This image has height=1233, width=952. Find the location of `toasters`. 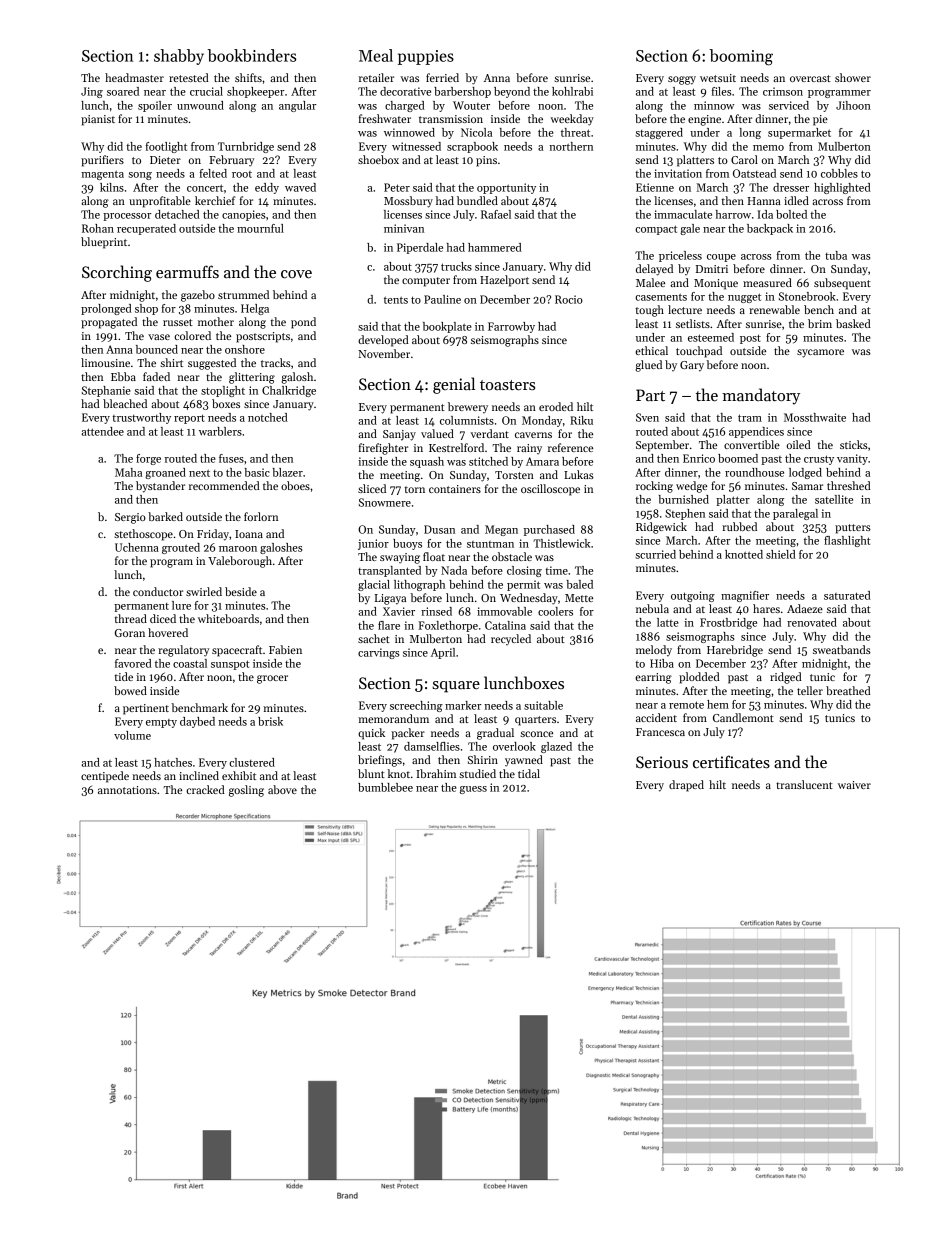

toasters is located at coordinates (507, 385).
